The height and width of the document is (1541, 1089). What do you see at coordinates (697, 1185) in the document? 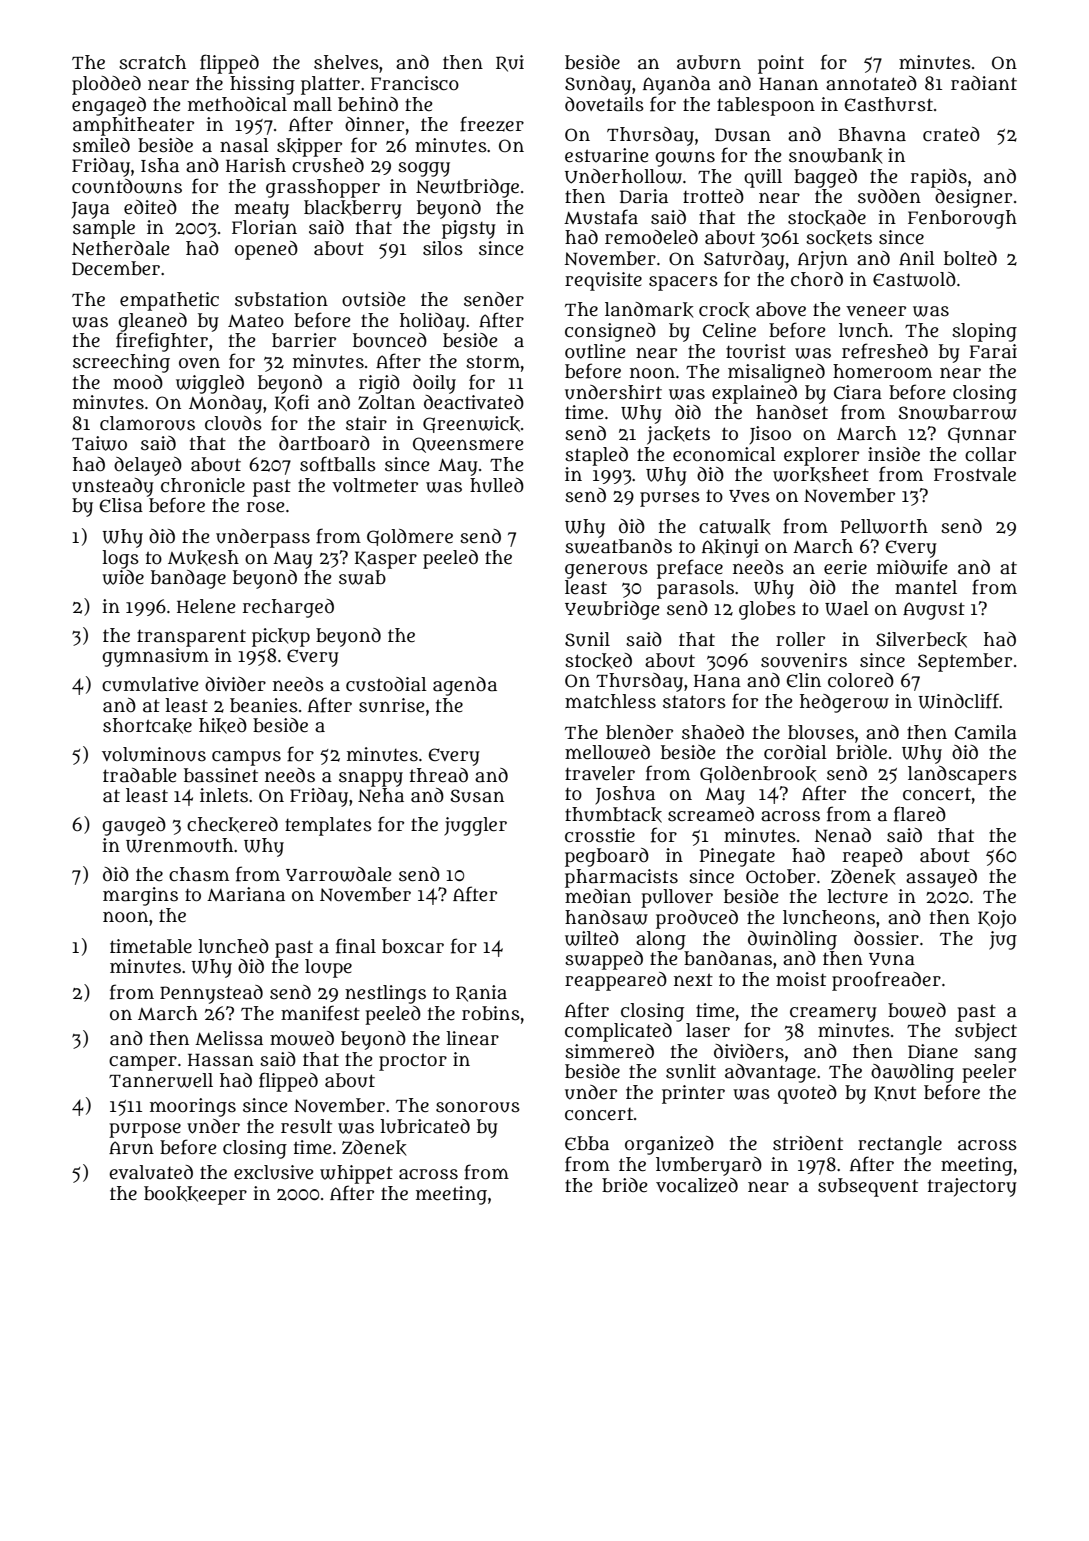
I see `vocalized` at bounding box center [697, 1185].
